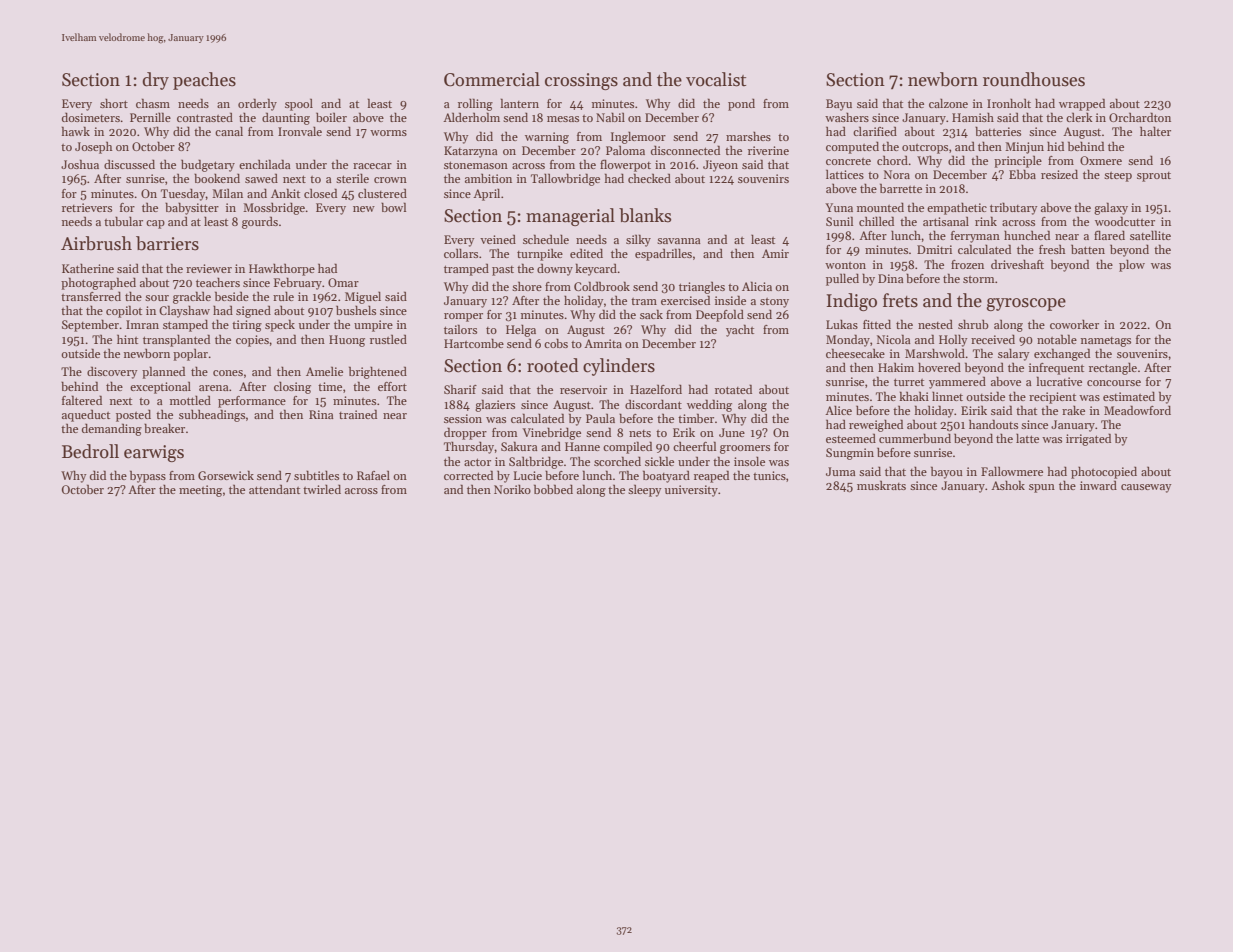 This document has width=1233, height=952. Describe the element at coordinates (153, 103) in the document. I see `chasm` at that location.
